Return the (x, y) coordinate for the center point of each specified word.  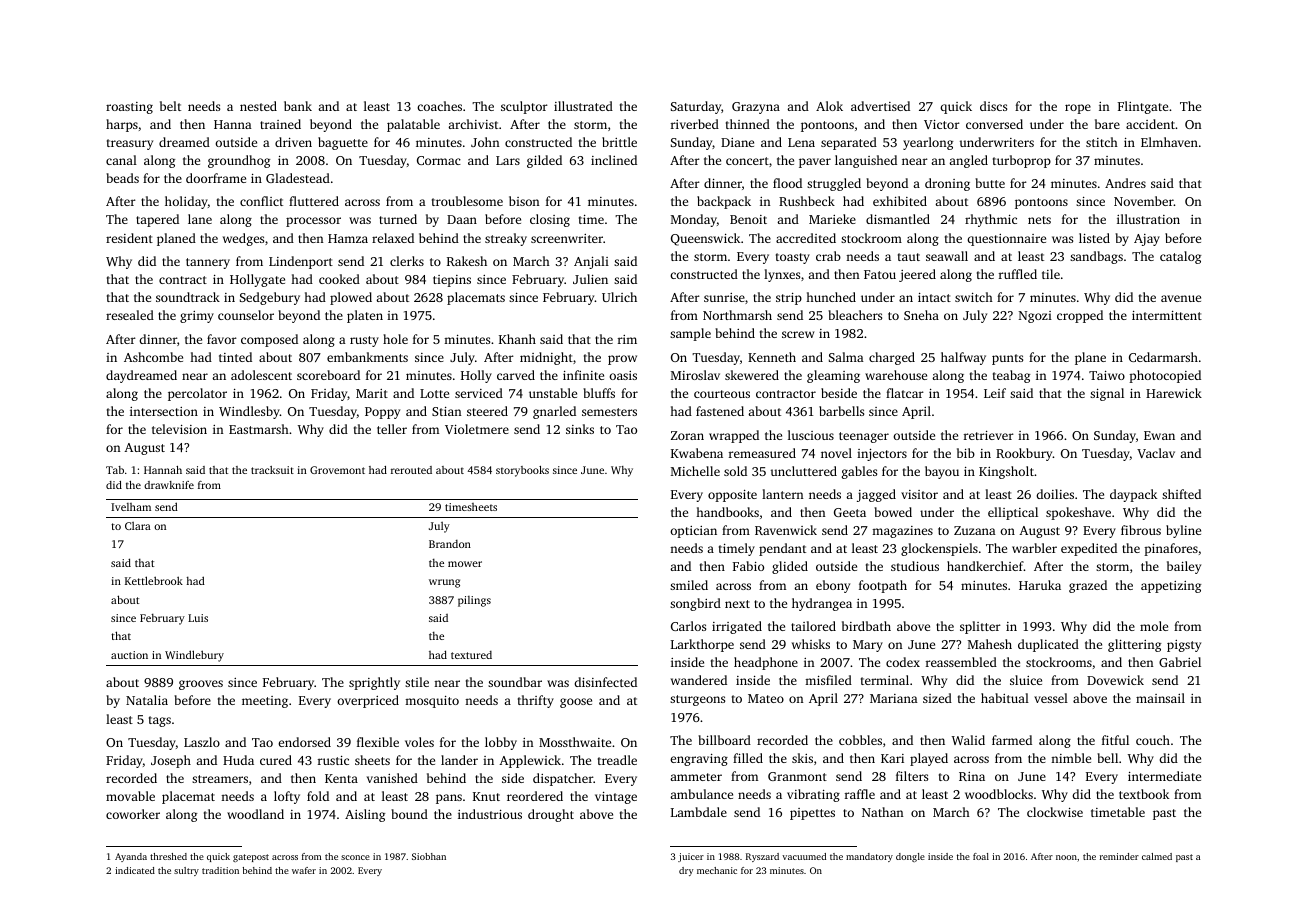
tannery (208, 263)
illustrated (583, 106)
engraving (699, 760)
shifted (1181, 494)
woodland (255, 814)
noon (1066, 857)
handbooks (727, 512)
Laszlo (202, 742)
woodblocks (999, 794)
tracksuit (272, 470)
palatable (413, 125)
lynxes (782, 275)
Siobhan (429, 856)
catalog (1180, 257)
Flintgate (1143, 107)
